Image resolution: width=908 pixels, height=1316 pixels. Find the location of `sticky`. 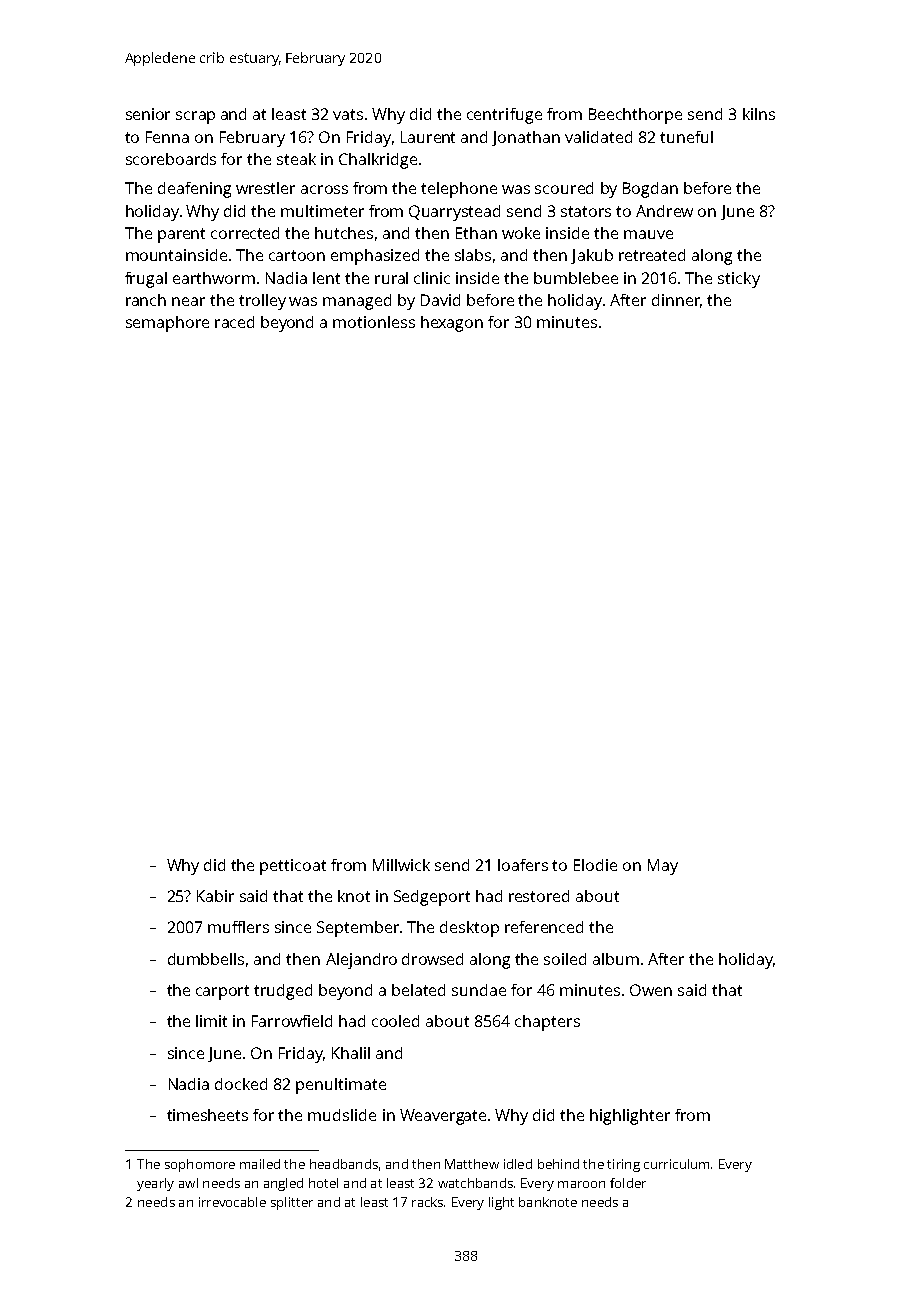

sticky is located at coordinates (739, 280).
